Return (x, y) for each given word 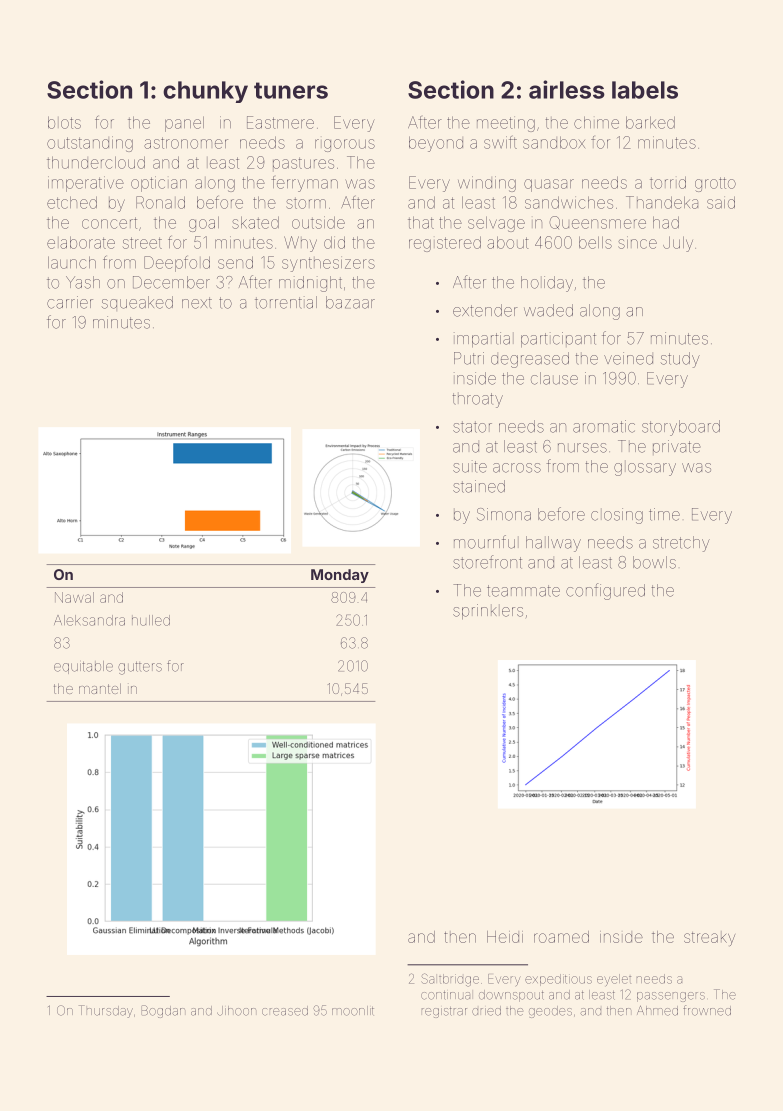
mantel (100, 688)
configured (605, 591)
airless (567, 89)
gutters (140, 668)
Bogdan (163, 1011)
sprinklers (488, 612)
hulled (151, 620)
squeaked (137, 302)
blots (64, 122)
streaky (709, 938)
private (677, 447)
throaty (477, 400)
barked (650, 122)
